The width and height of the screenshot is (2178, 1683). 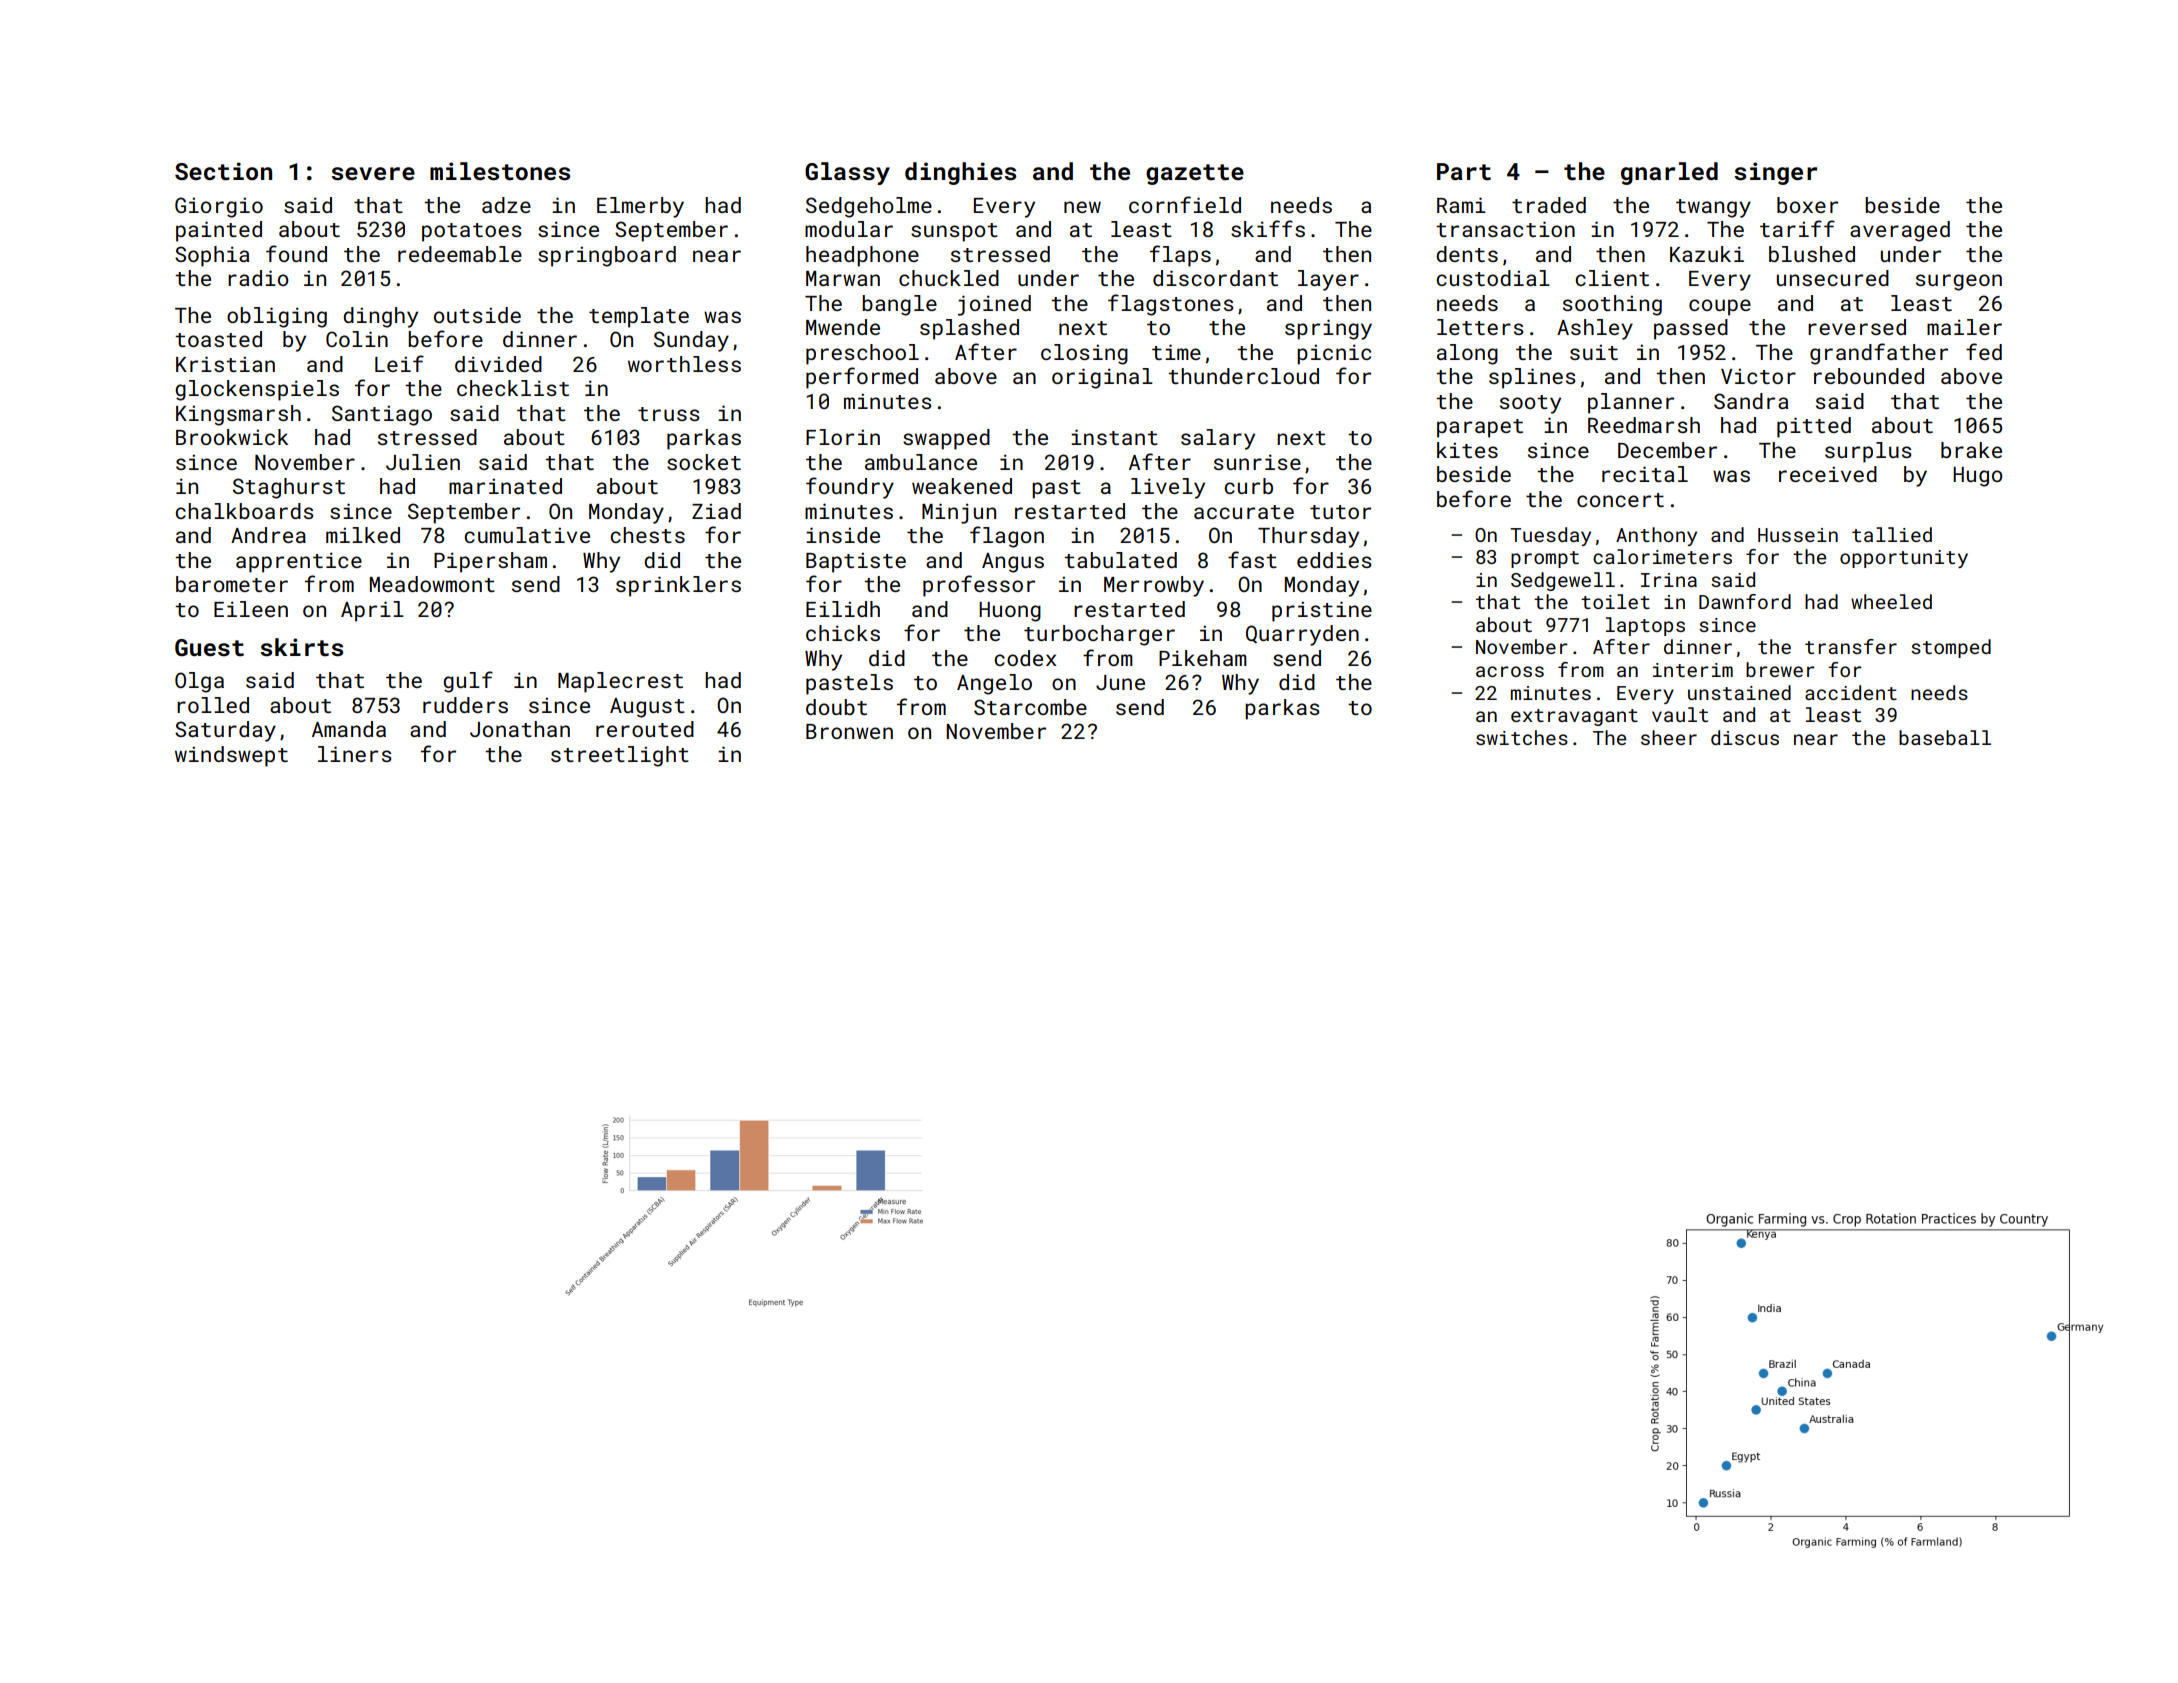 I want to click on tutor, so click(x=1340, y=512).
